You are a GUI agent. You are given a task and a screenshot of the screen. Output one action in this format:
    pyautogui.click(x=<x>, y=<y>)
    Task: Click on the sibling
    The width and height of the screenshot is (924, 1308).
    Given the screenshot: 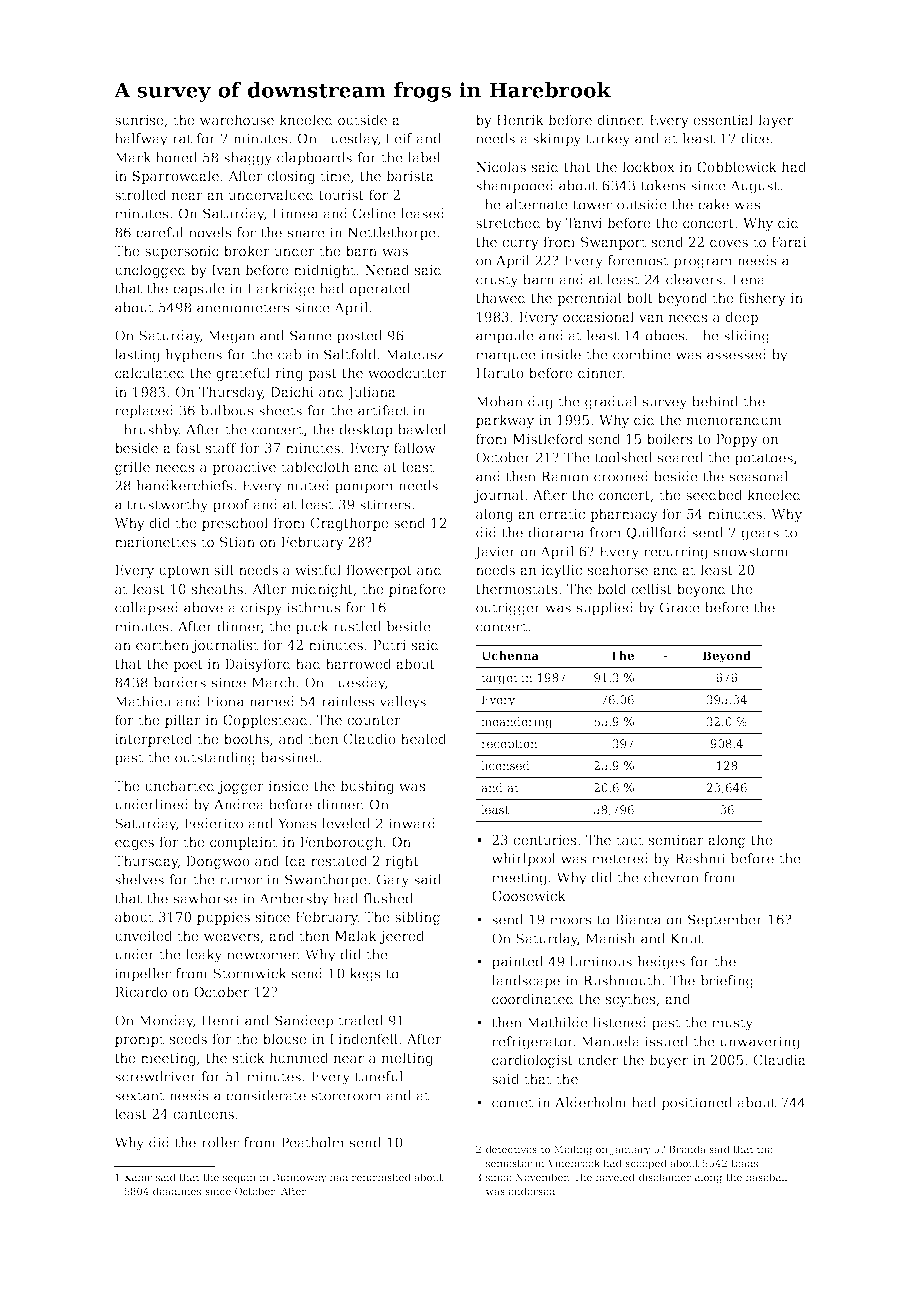 What is the action you would take?
    pyautogui.click(x=418, y=918)
